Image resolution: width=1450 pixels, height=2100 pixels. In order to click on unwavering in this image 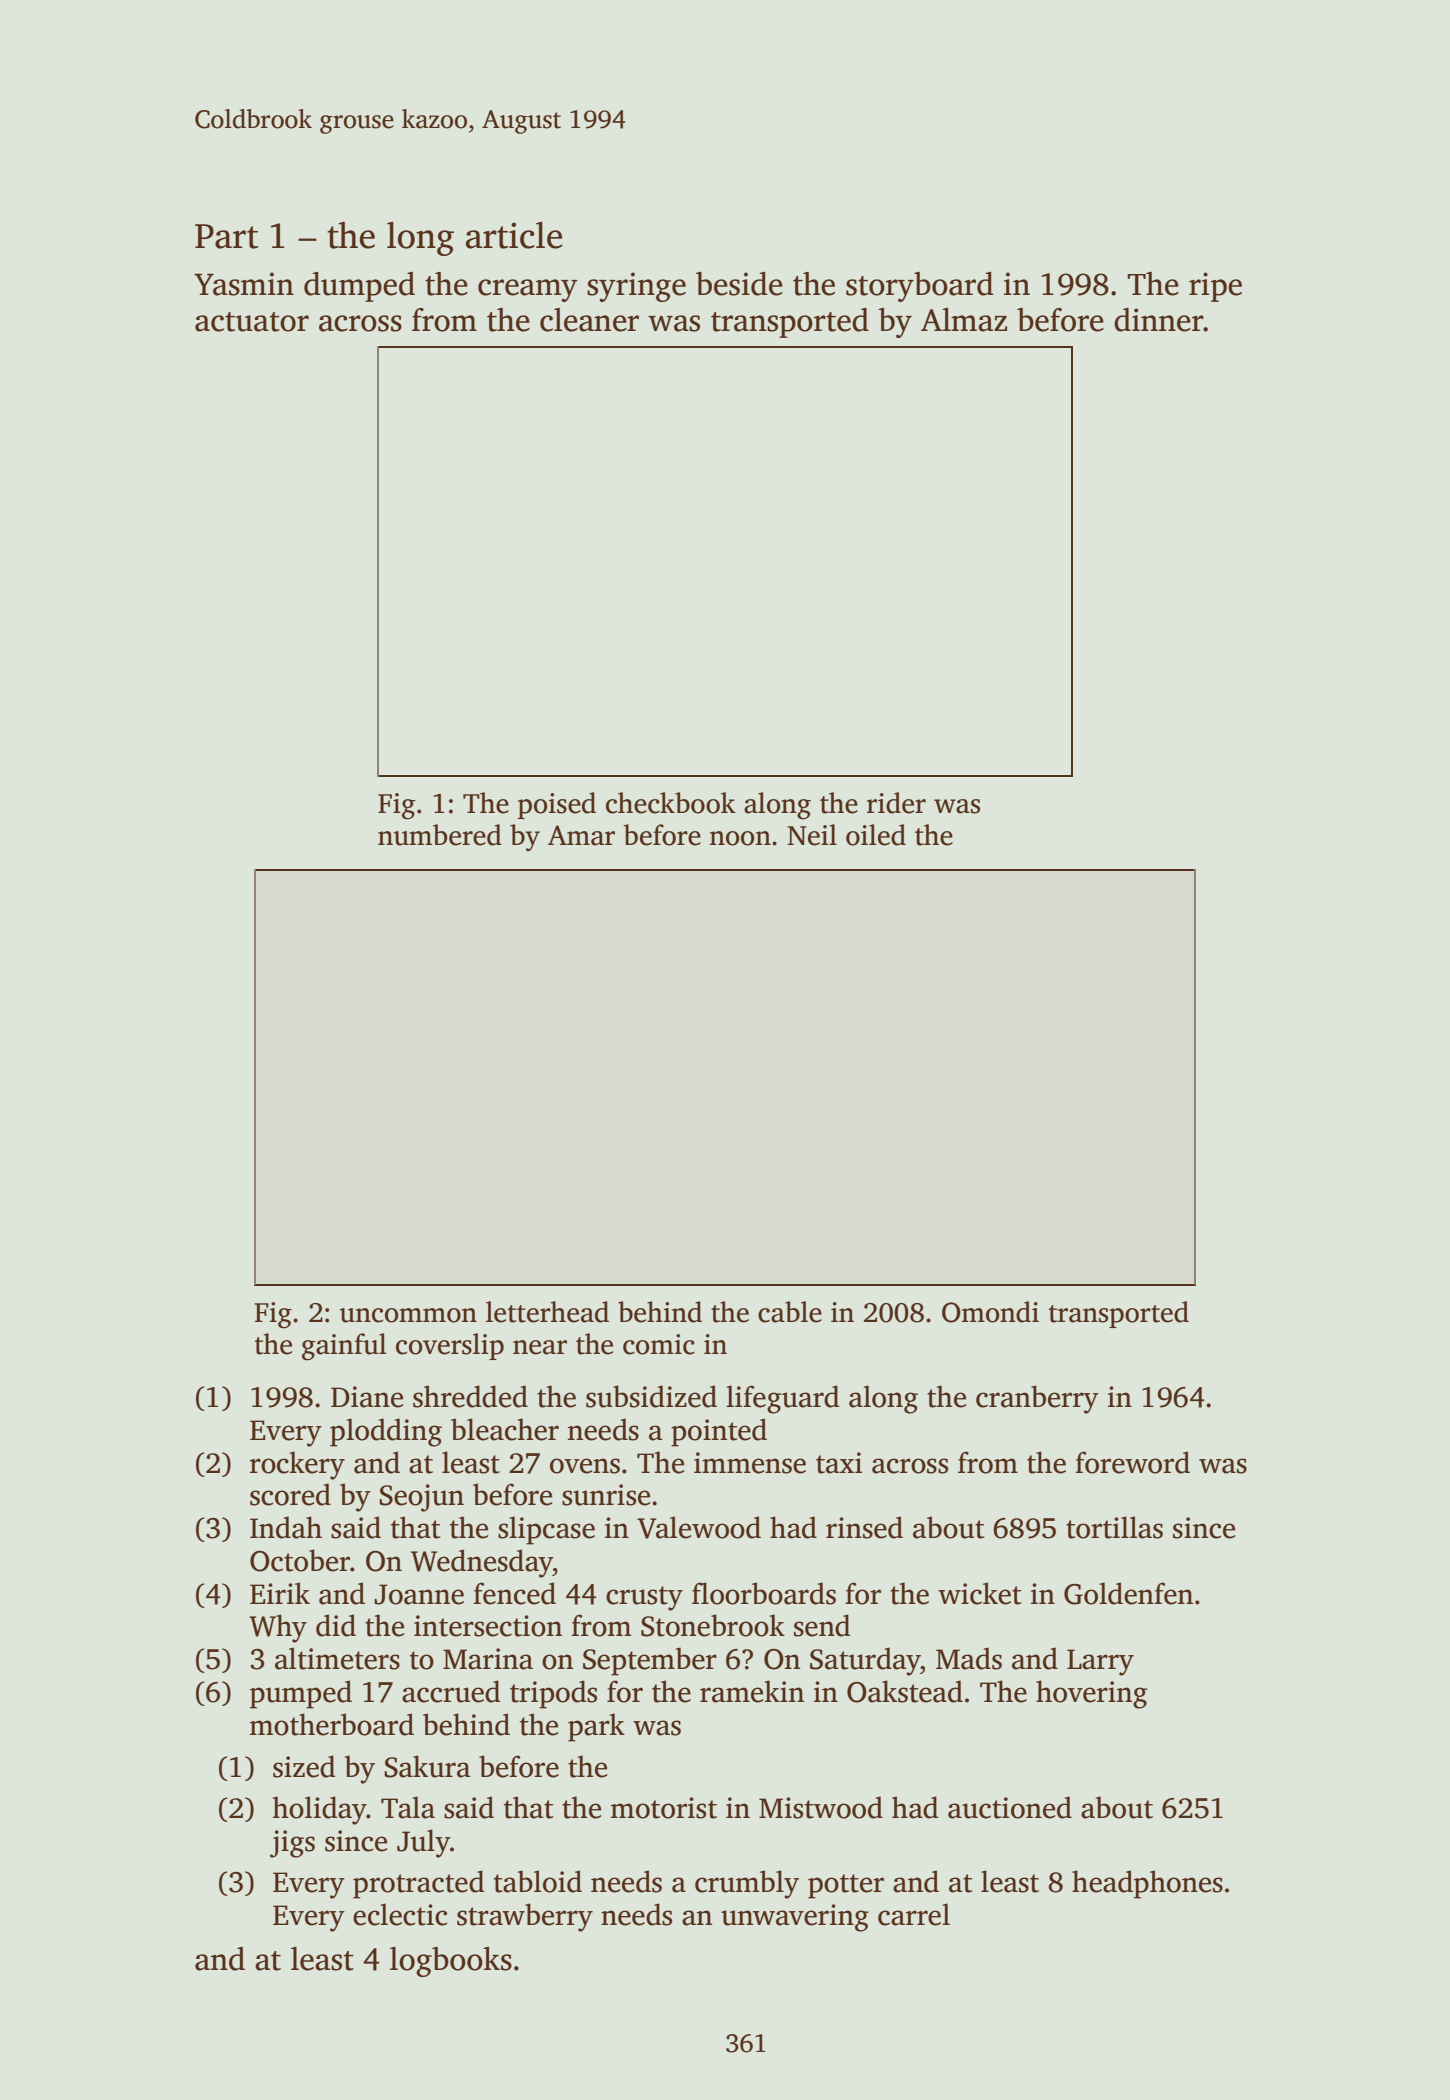, I will do `click(795, 1918)`.
